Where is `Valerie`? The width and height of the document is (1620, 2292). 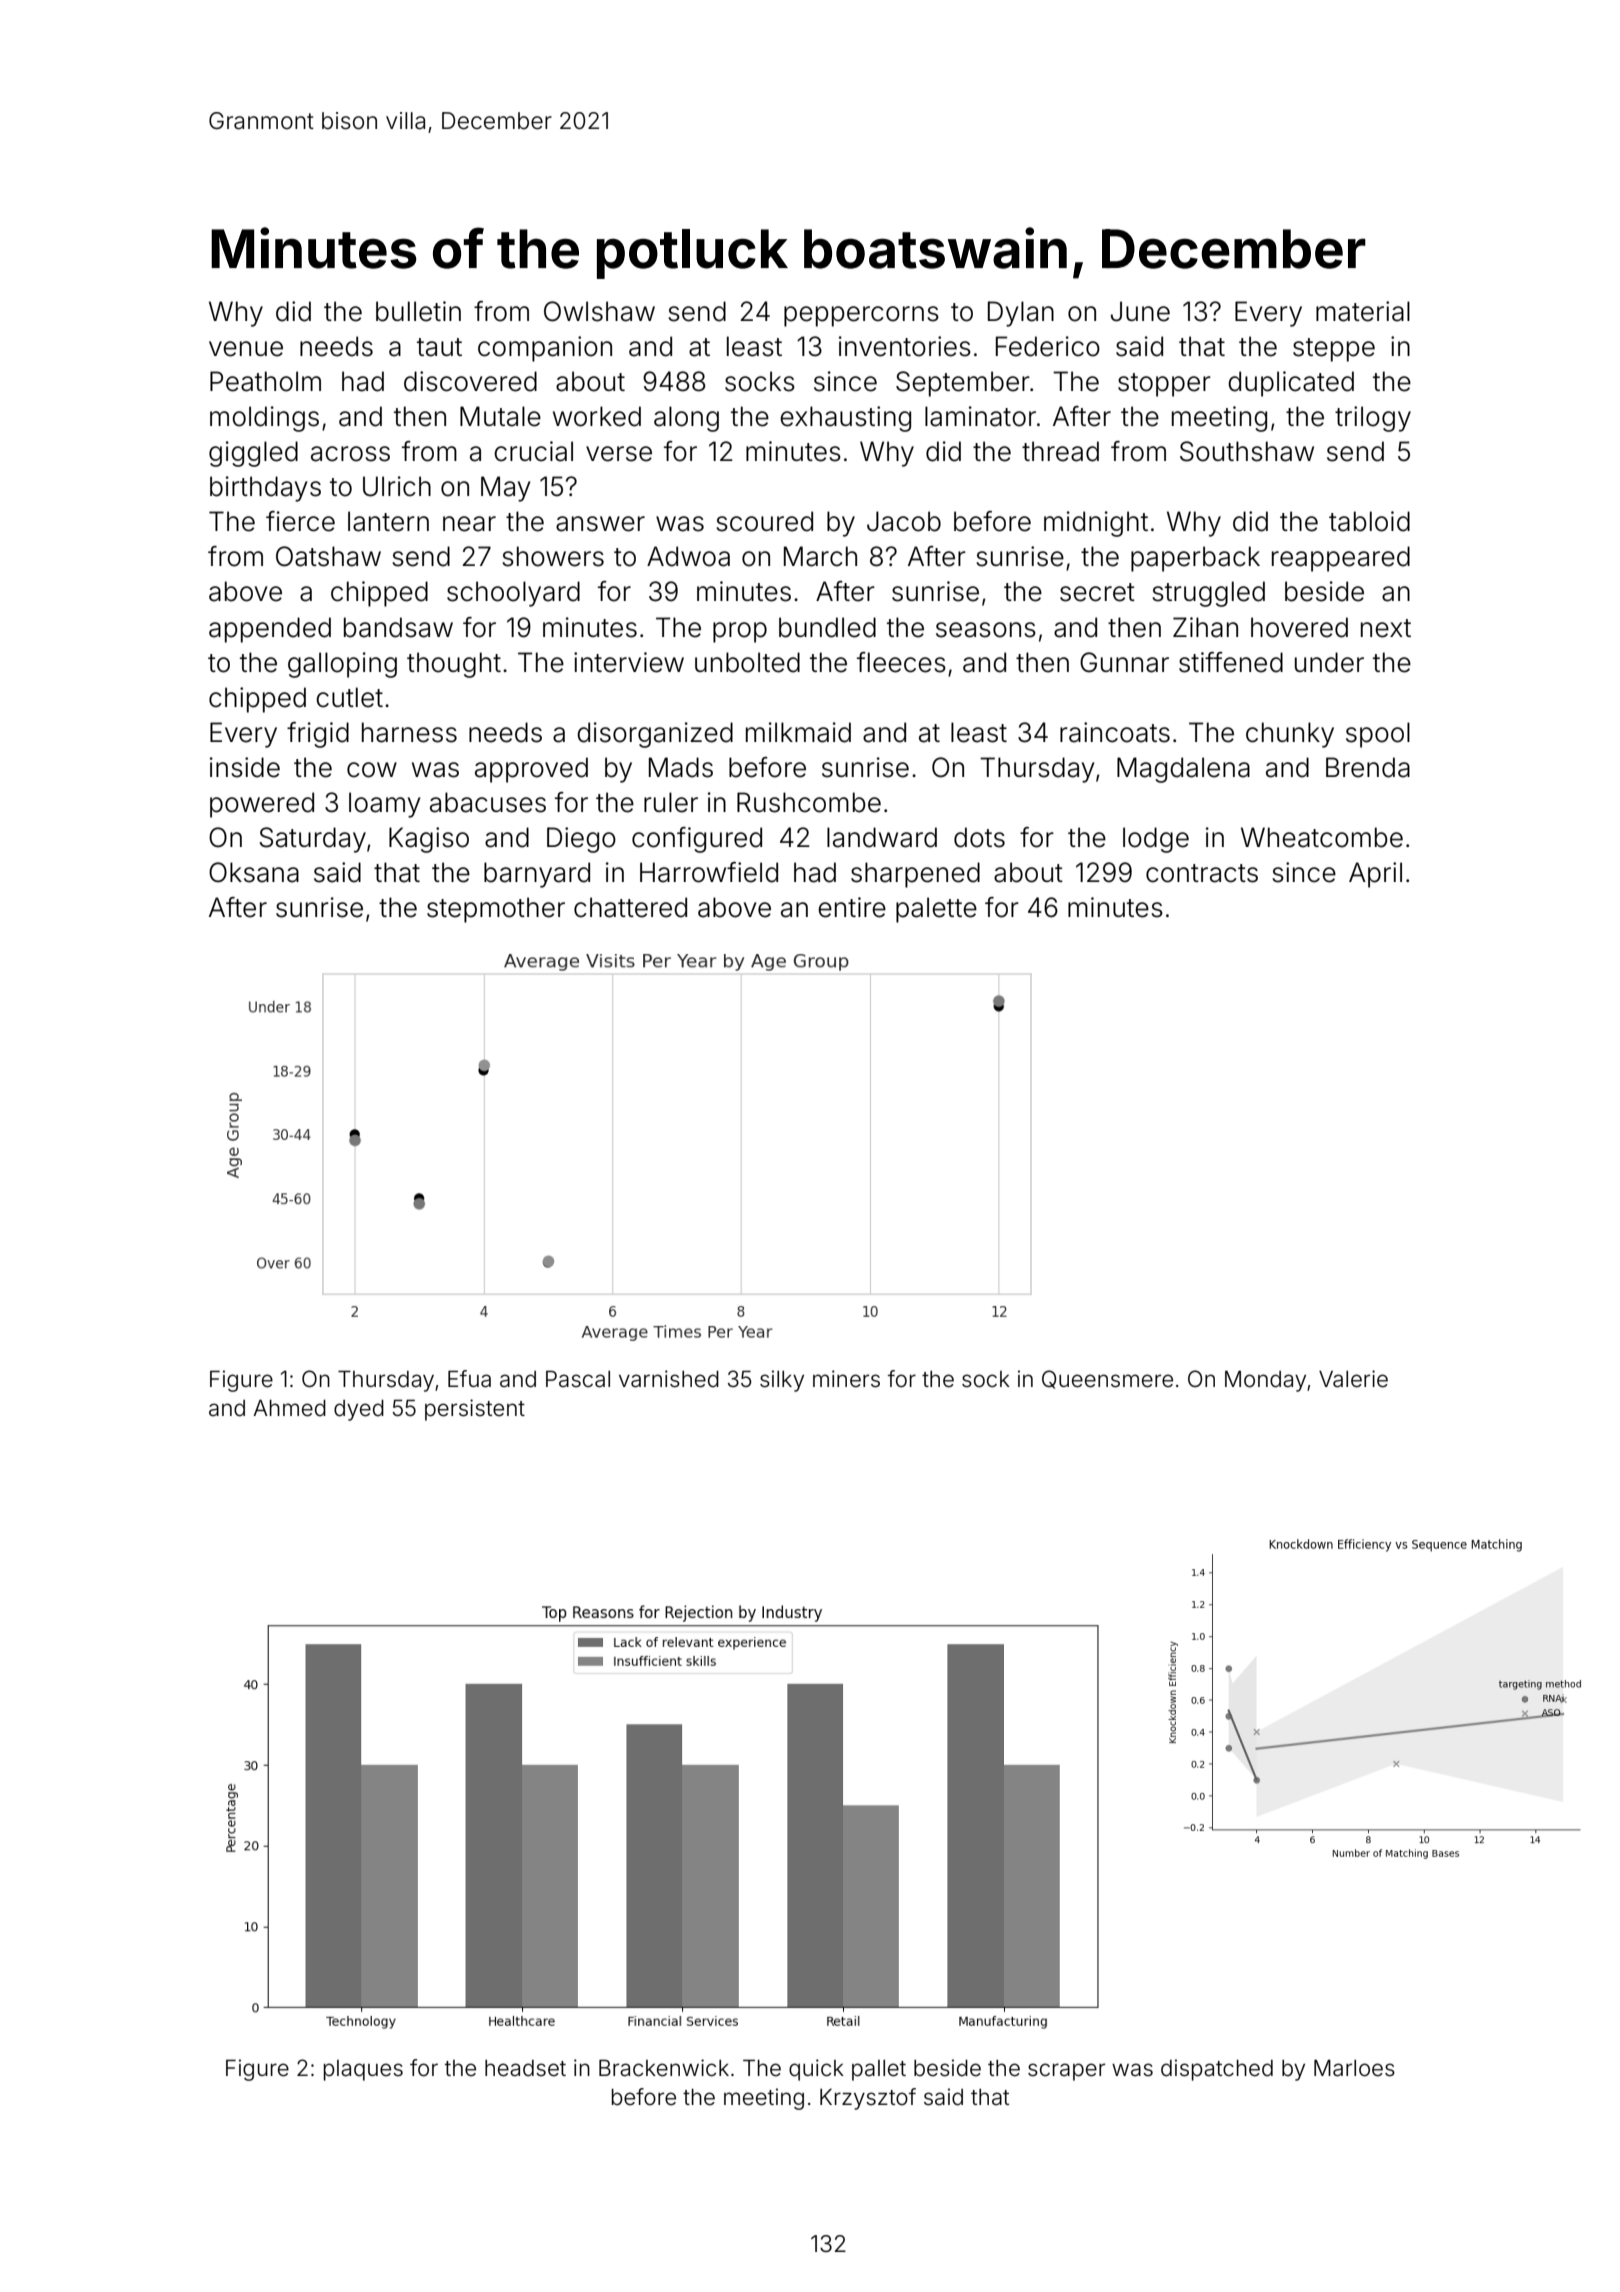 Valerie is located at coordinates (1353, 1379).
